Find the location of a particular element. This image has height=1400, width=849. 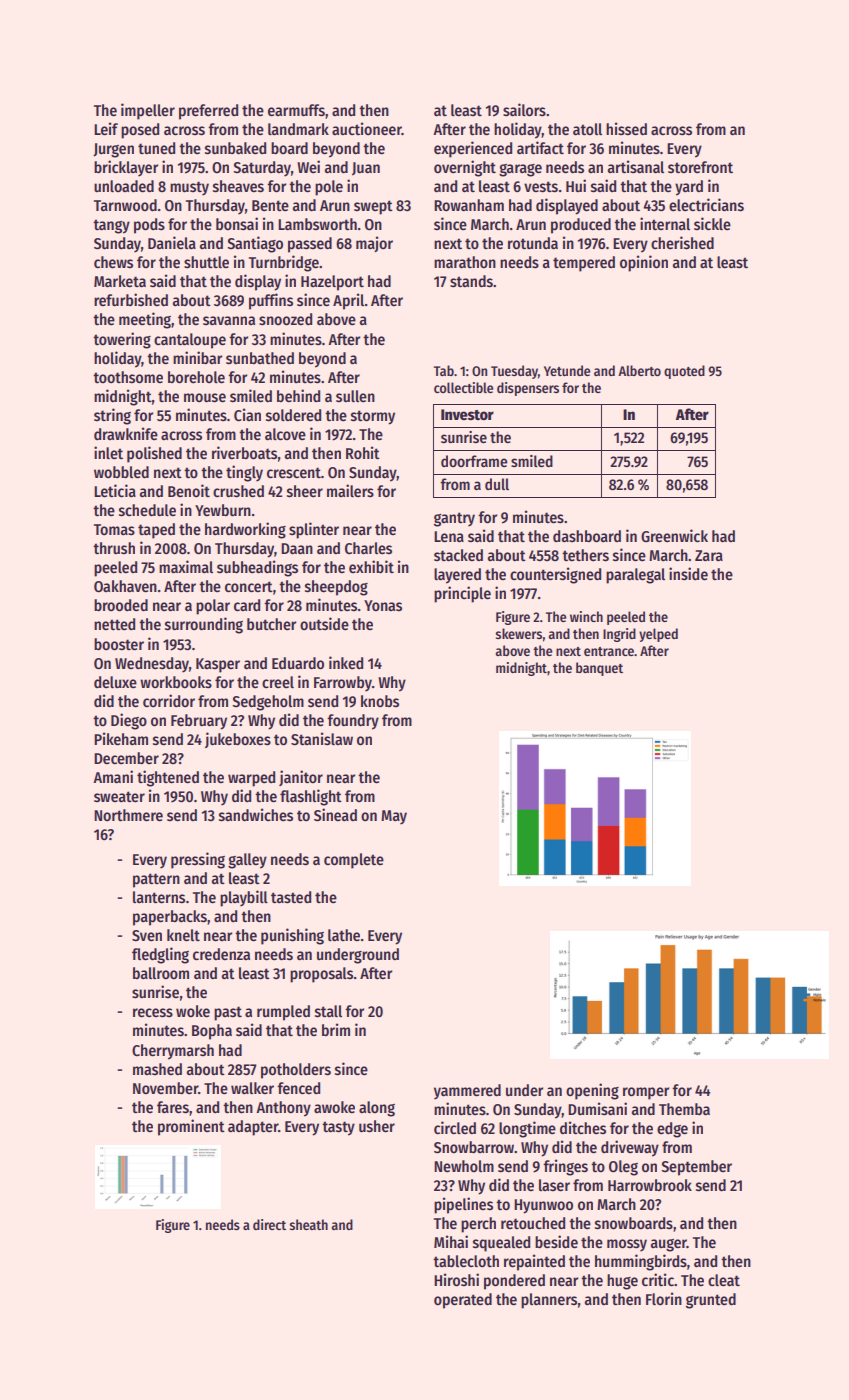

borehole is located at coordinates (196, 377).
